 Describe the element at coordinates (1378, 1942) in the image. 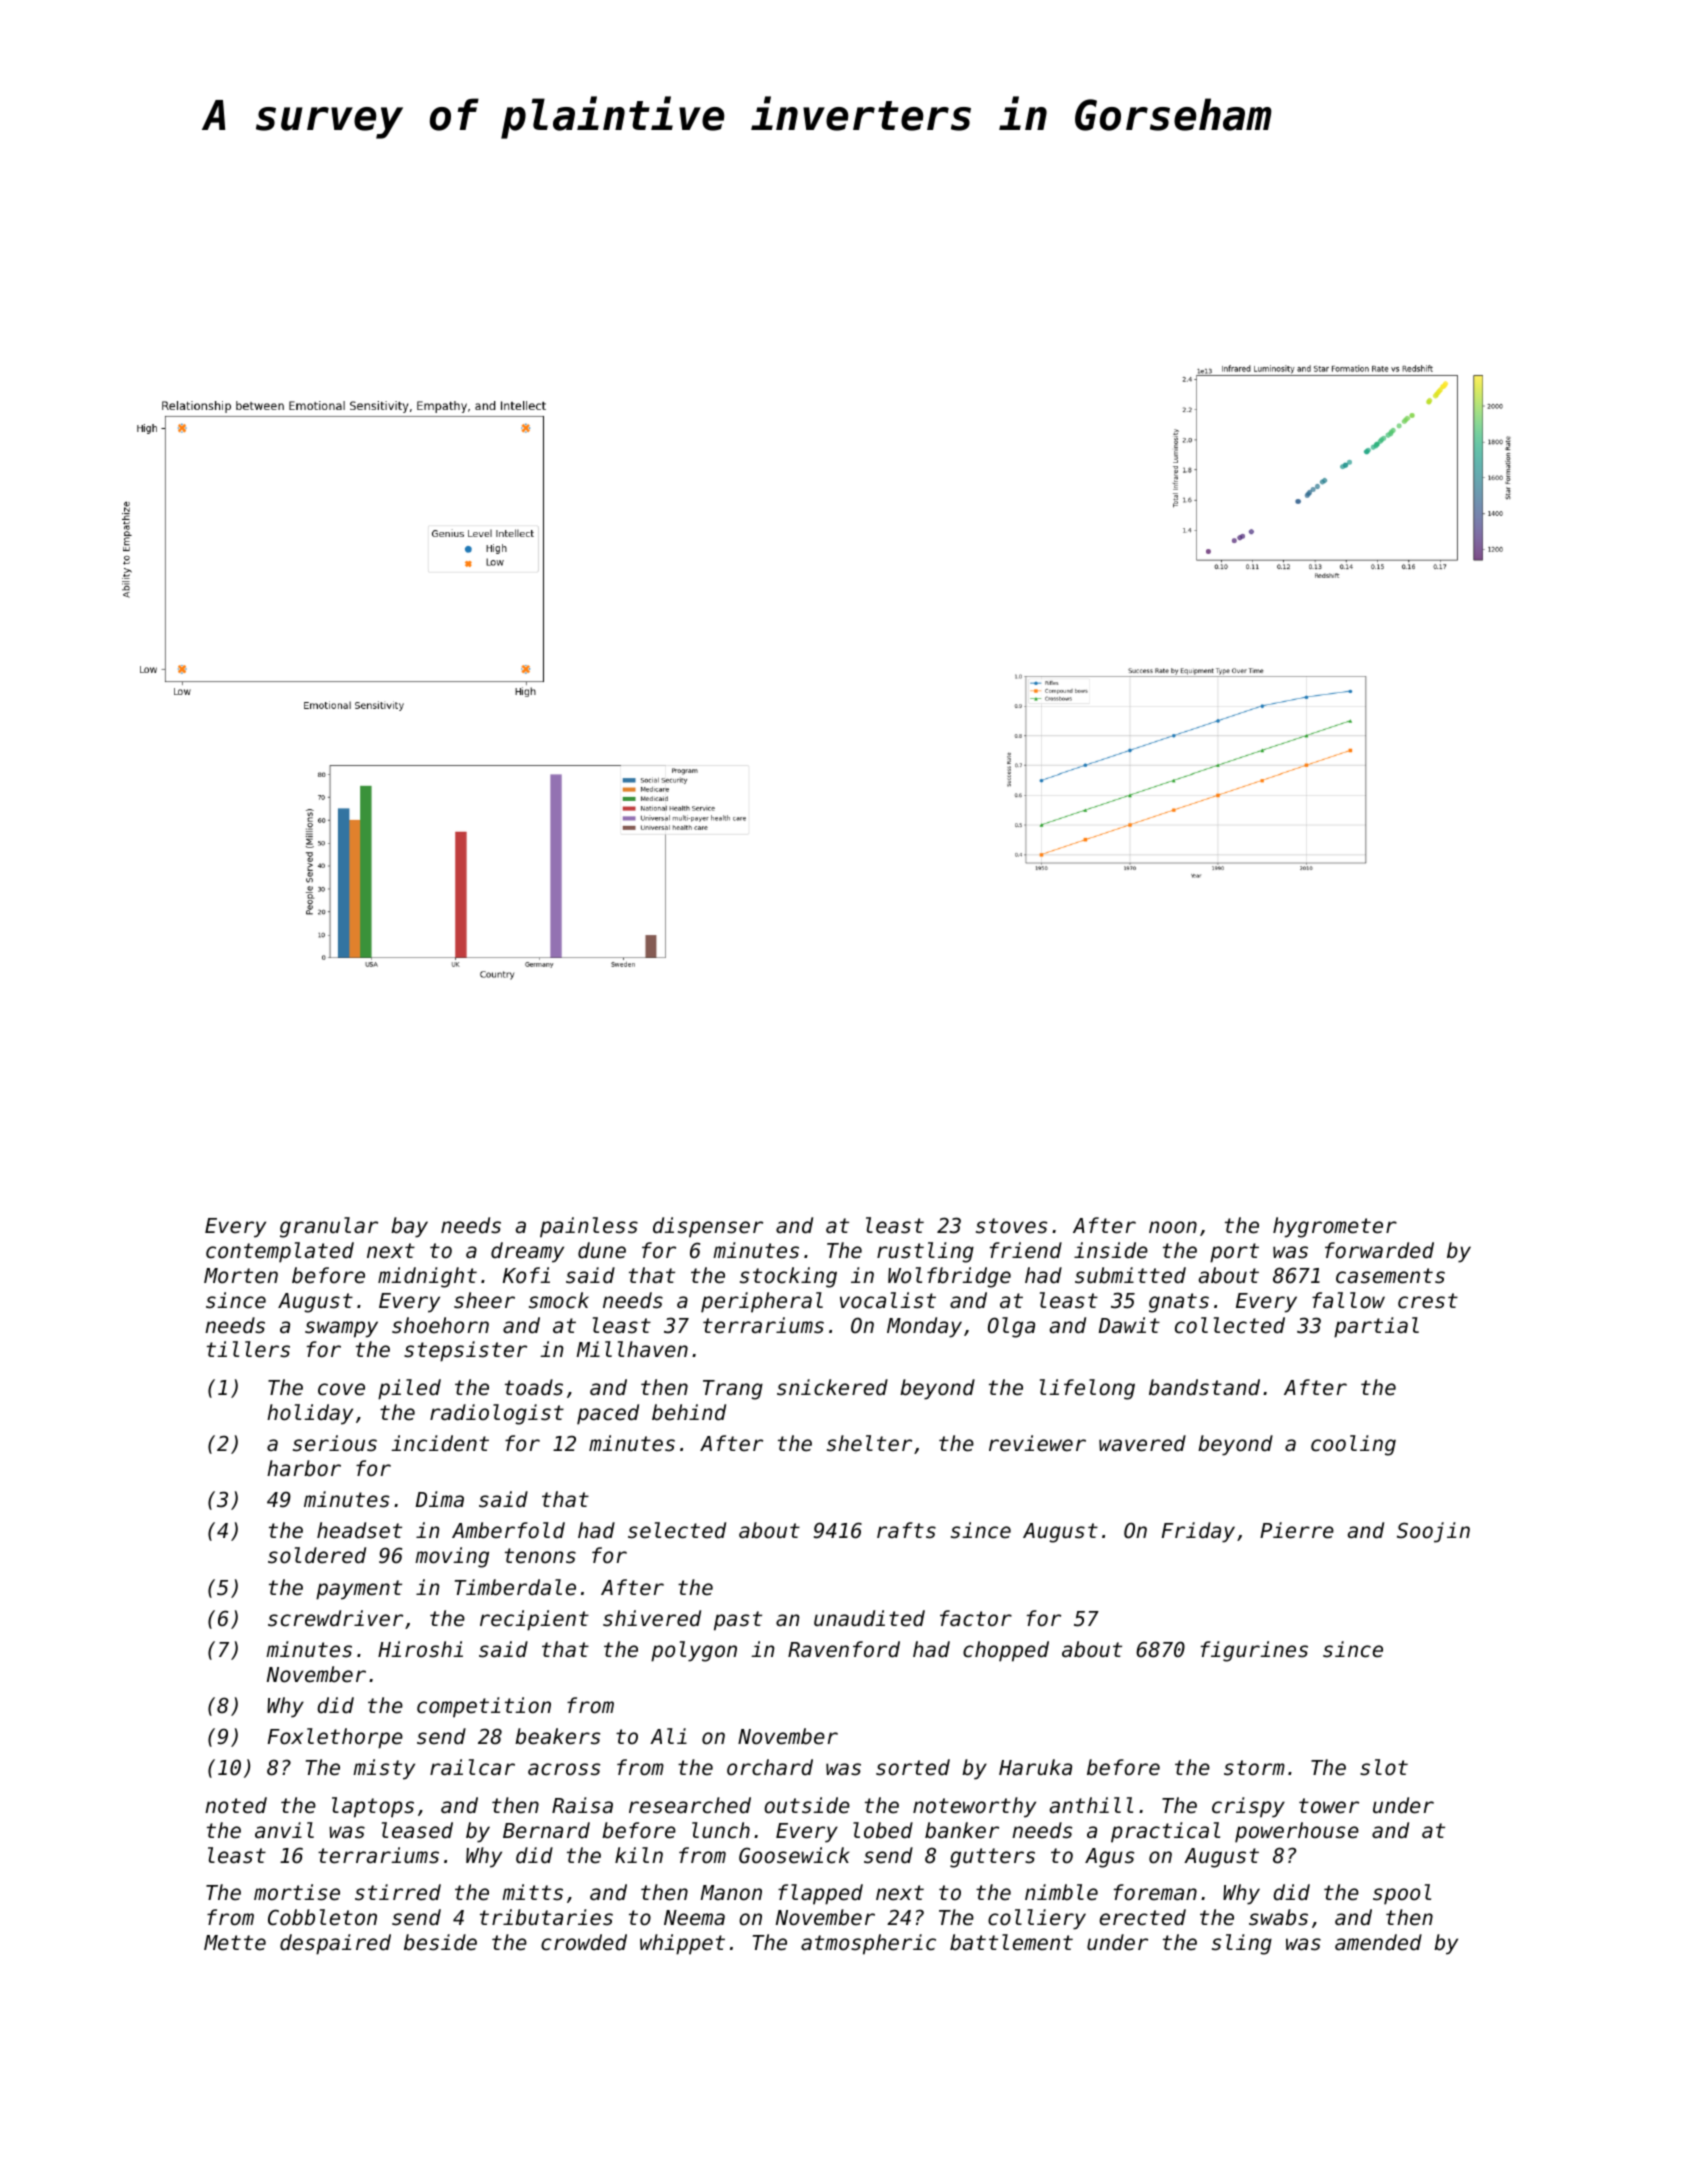

I see `amended` at that location.
